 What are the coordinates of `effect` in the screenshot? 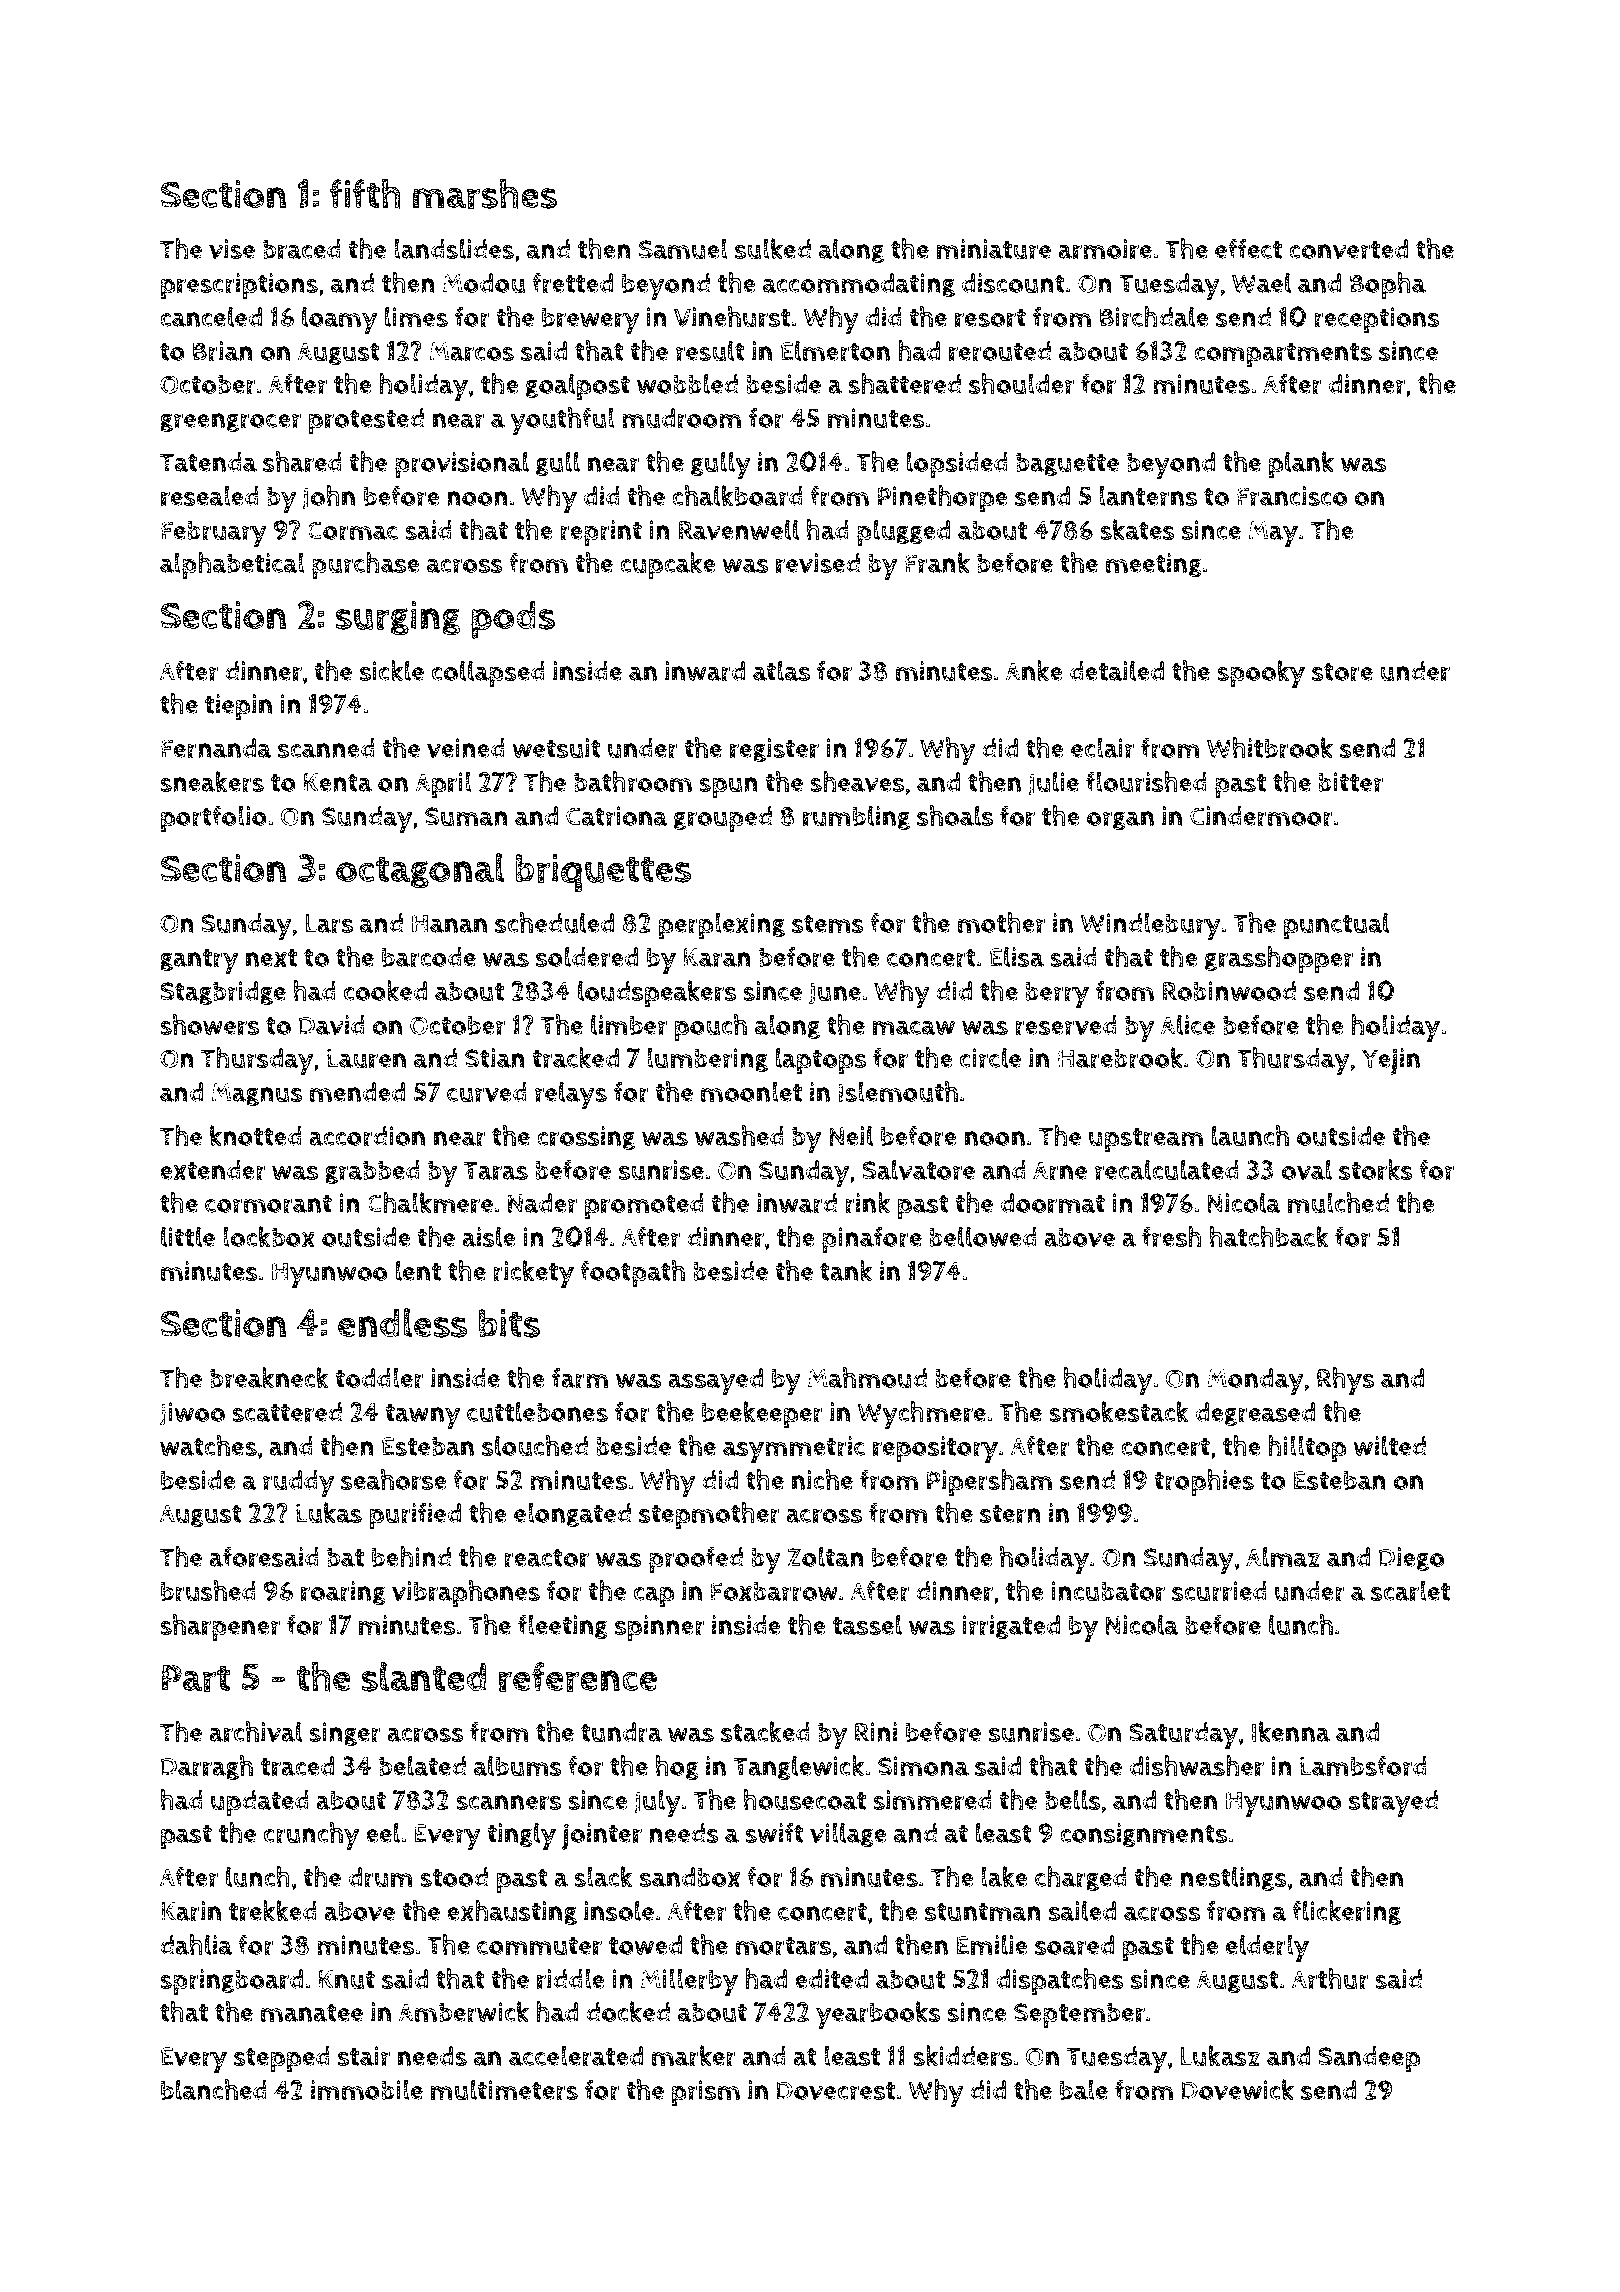 It's located at (1248, 248).
